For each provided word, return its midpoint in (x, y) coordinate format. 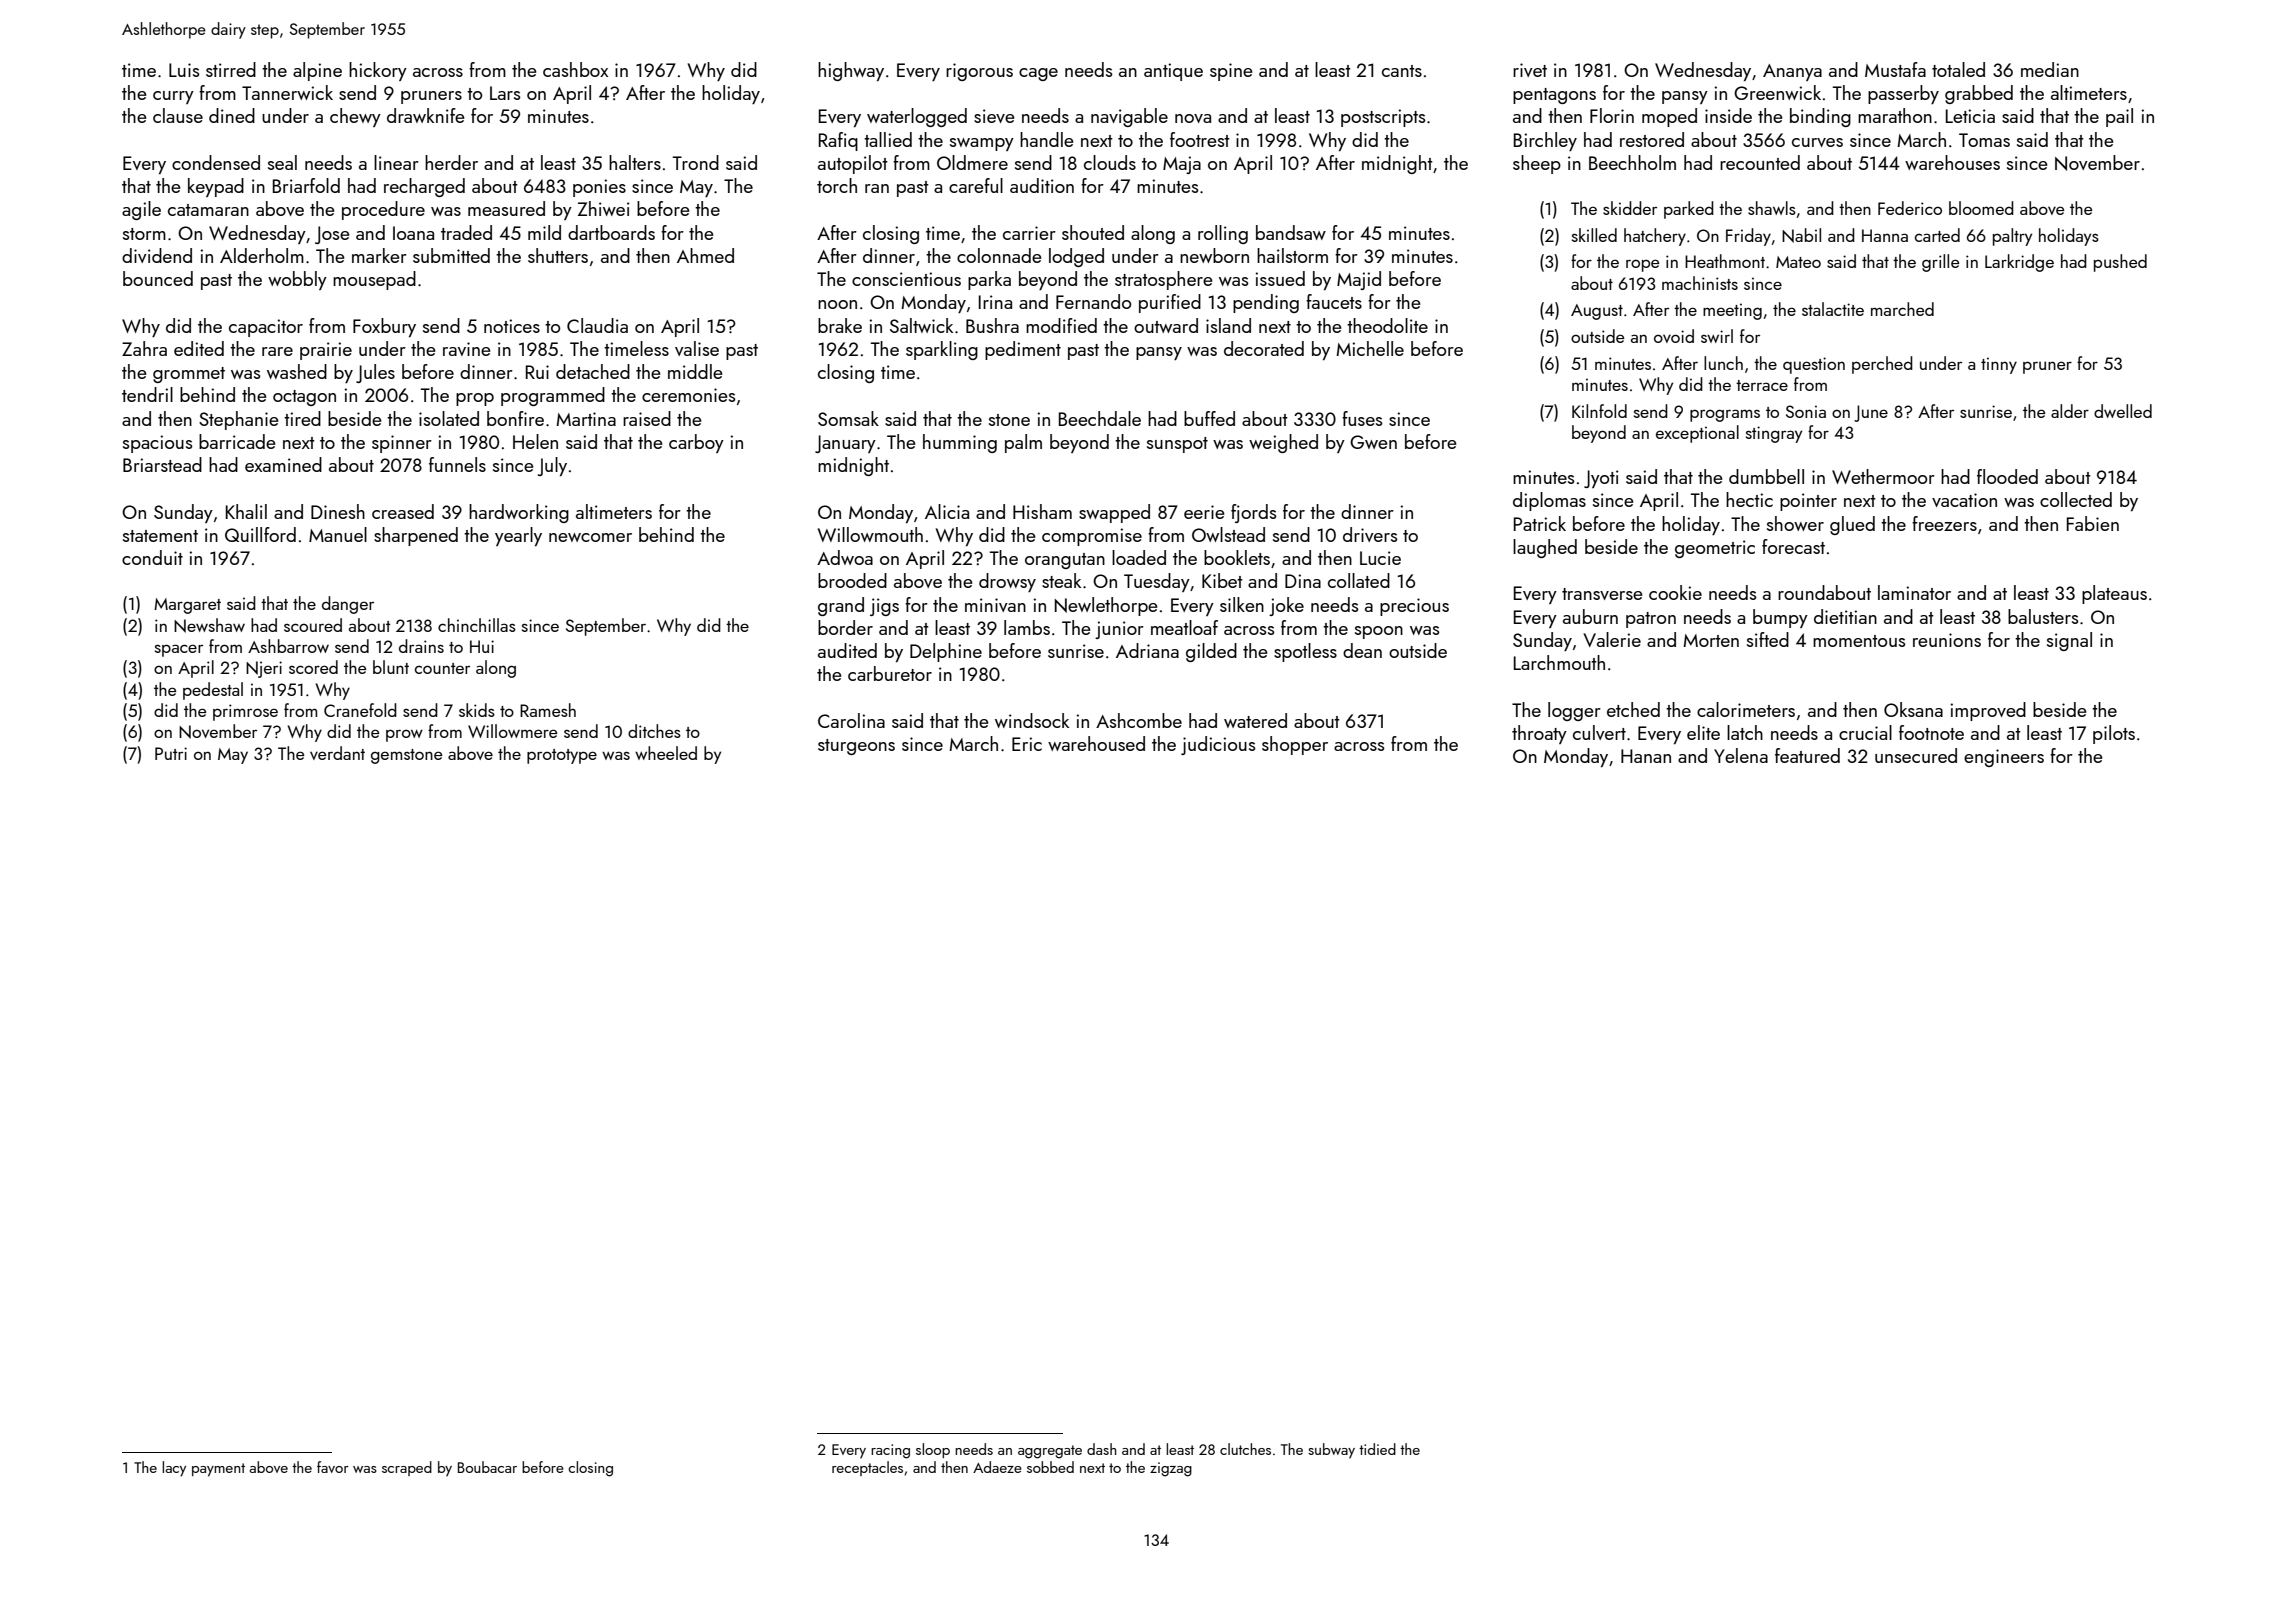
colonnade (999, 255)
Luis (184, 70)
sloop (933, 1450)
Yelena (1741, 755)
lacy (174, 1469)
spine (1231, 72)
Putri (171, 753)
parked (1689, 210)
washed (297, 371)
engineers (2004, 758)
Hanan (1646, 756)
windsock (1032, 720)
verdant (337, 753)
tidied (1377, 1449)
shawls (1772, 208)
